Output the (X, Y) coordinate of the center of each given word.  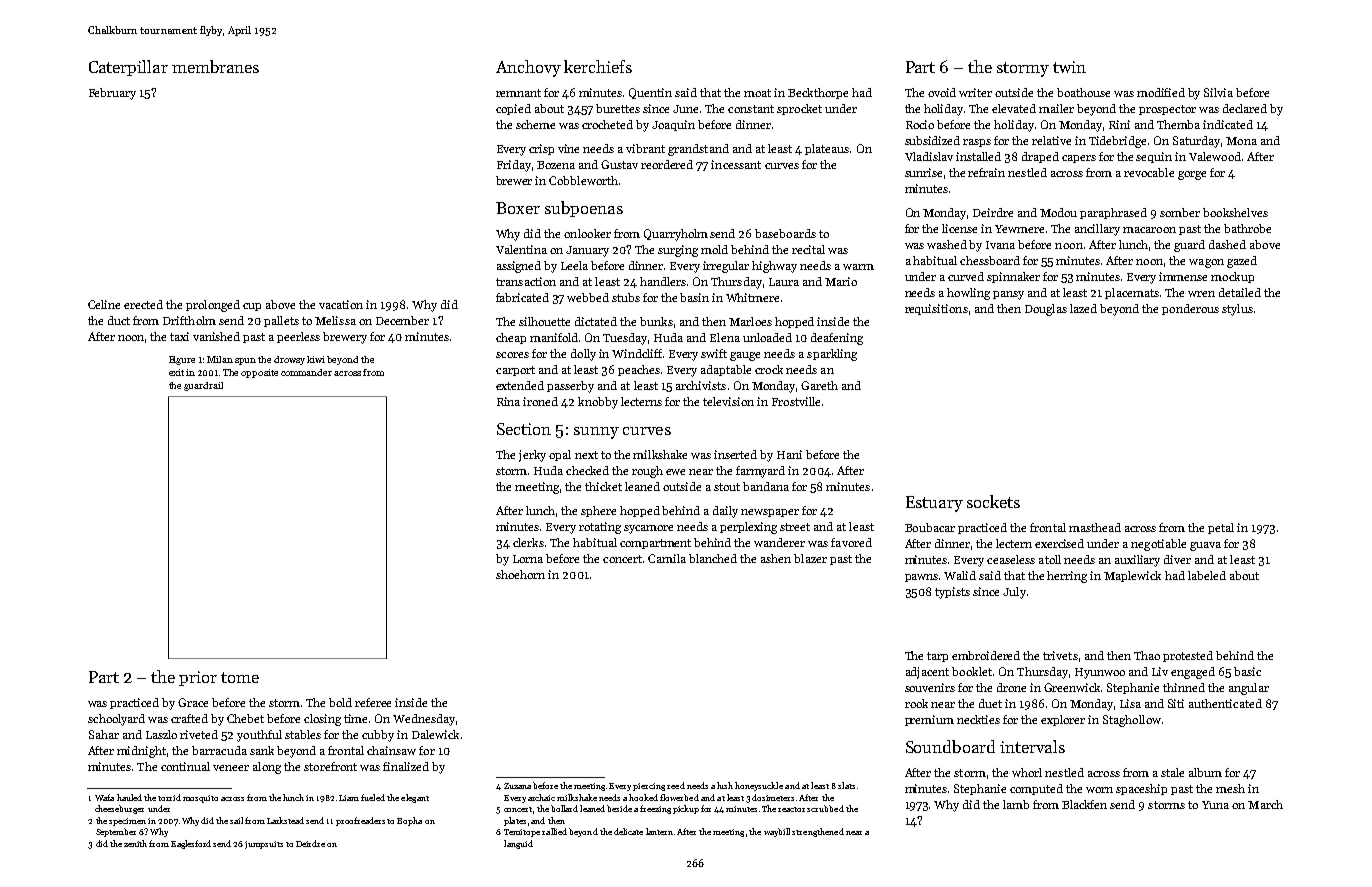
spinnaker (1013, 277)
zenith (135, 843)
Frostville (796, 401)
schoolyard (116, 720)
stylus (1237, 310)
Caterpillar (128, 68)
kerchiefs (598, 66)
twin (1069, 67)
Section (524, 429)
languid (518, 844)
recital (808, 249)
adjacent (927, 673)
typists (952, 593)
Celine (104, 304)
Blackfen (1084, 804)
